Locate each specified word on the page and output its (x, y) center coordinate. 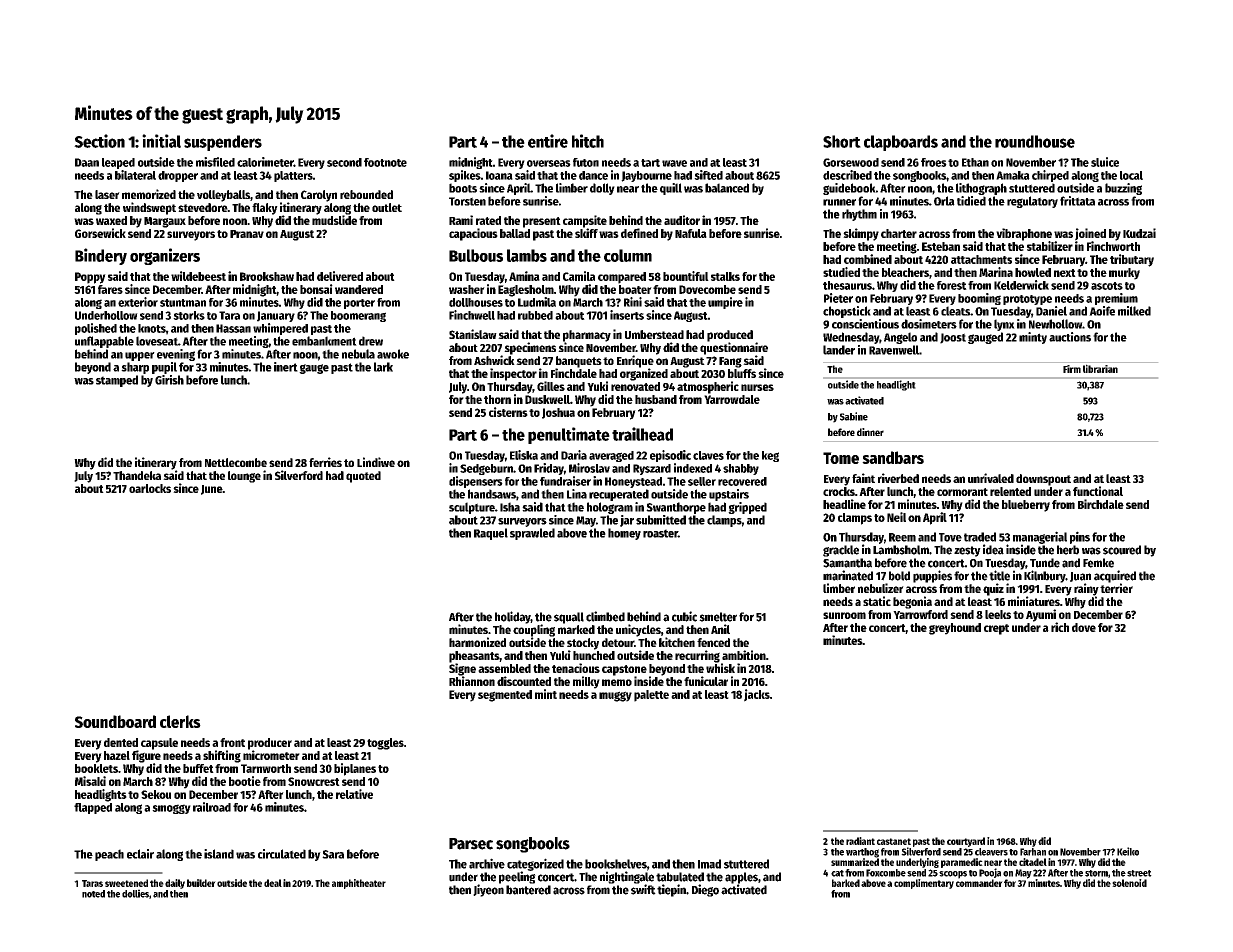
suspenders (223, 143)
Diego (705, 890)
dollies (135, 893)
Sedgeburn (486, 469)
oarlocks (150, 488)
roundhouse (1035, 141)
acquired (1115, 576)
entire (548, 141)
